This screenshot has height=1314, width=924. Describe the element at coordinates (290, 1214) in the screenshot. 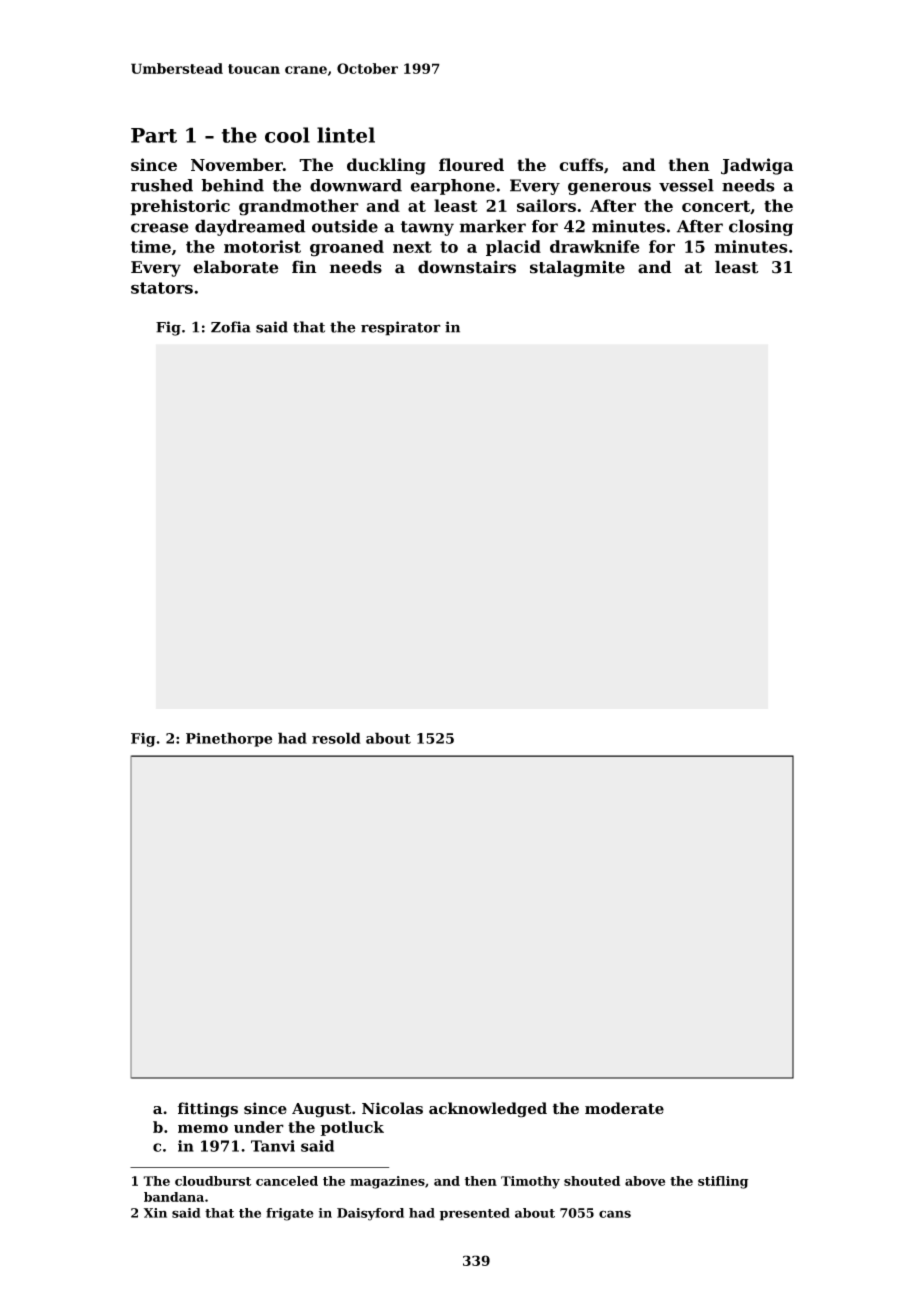

I see `frigate` at that location.
